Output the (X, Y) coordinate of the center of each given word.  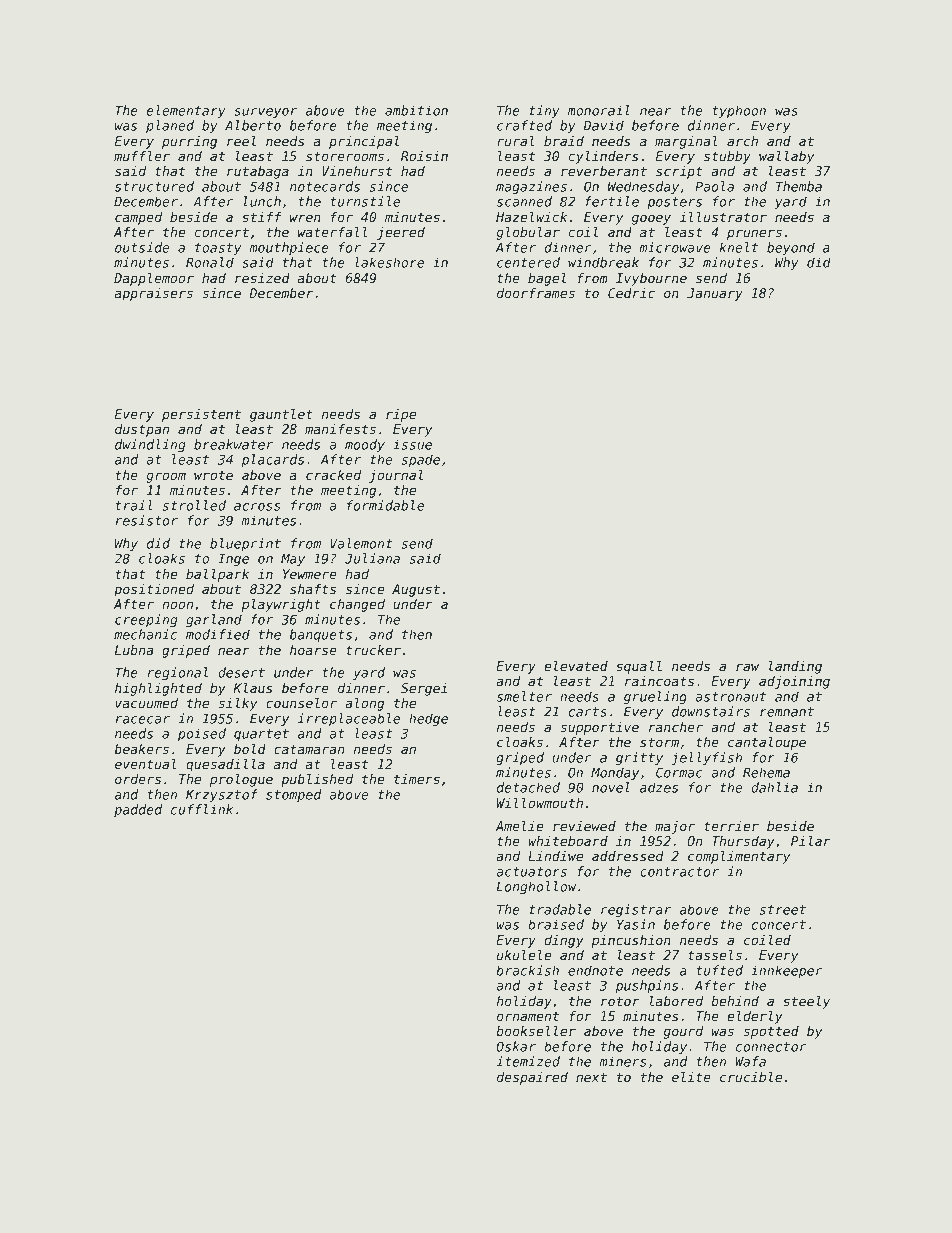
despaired (532, 1078)
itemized (528, 1061)
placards (273, 460)
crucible (751, 1077)
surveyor (265, 113)
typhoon (739, 111)
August (416, 590)
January (715, 294)
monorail (599, 110)
